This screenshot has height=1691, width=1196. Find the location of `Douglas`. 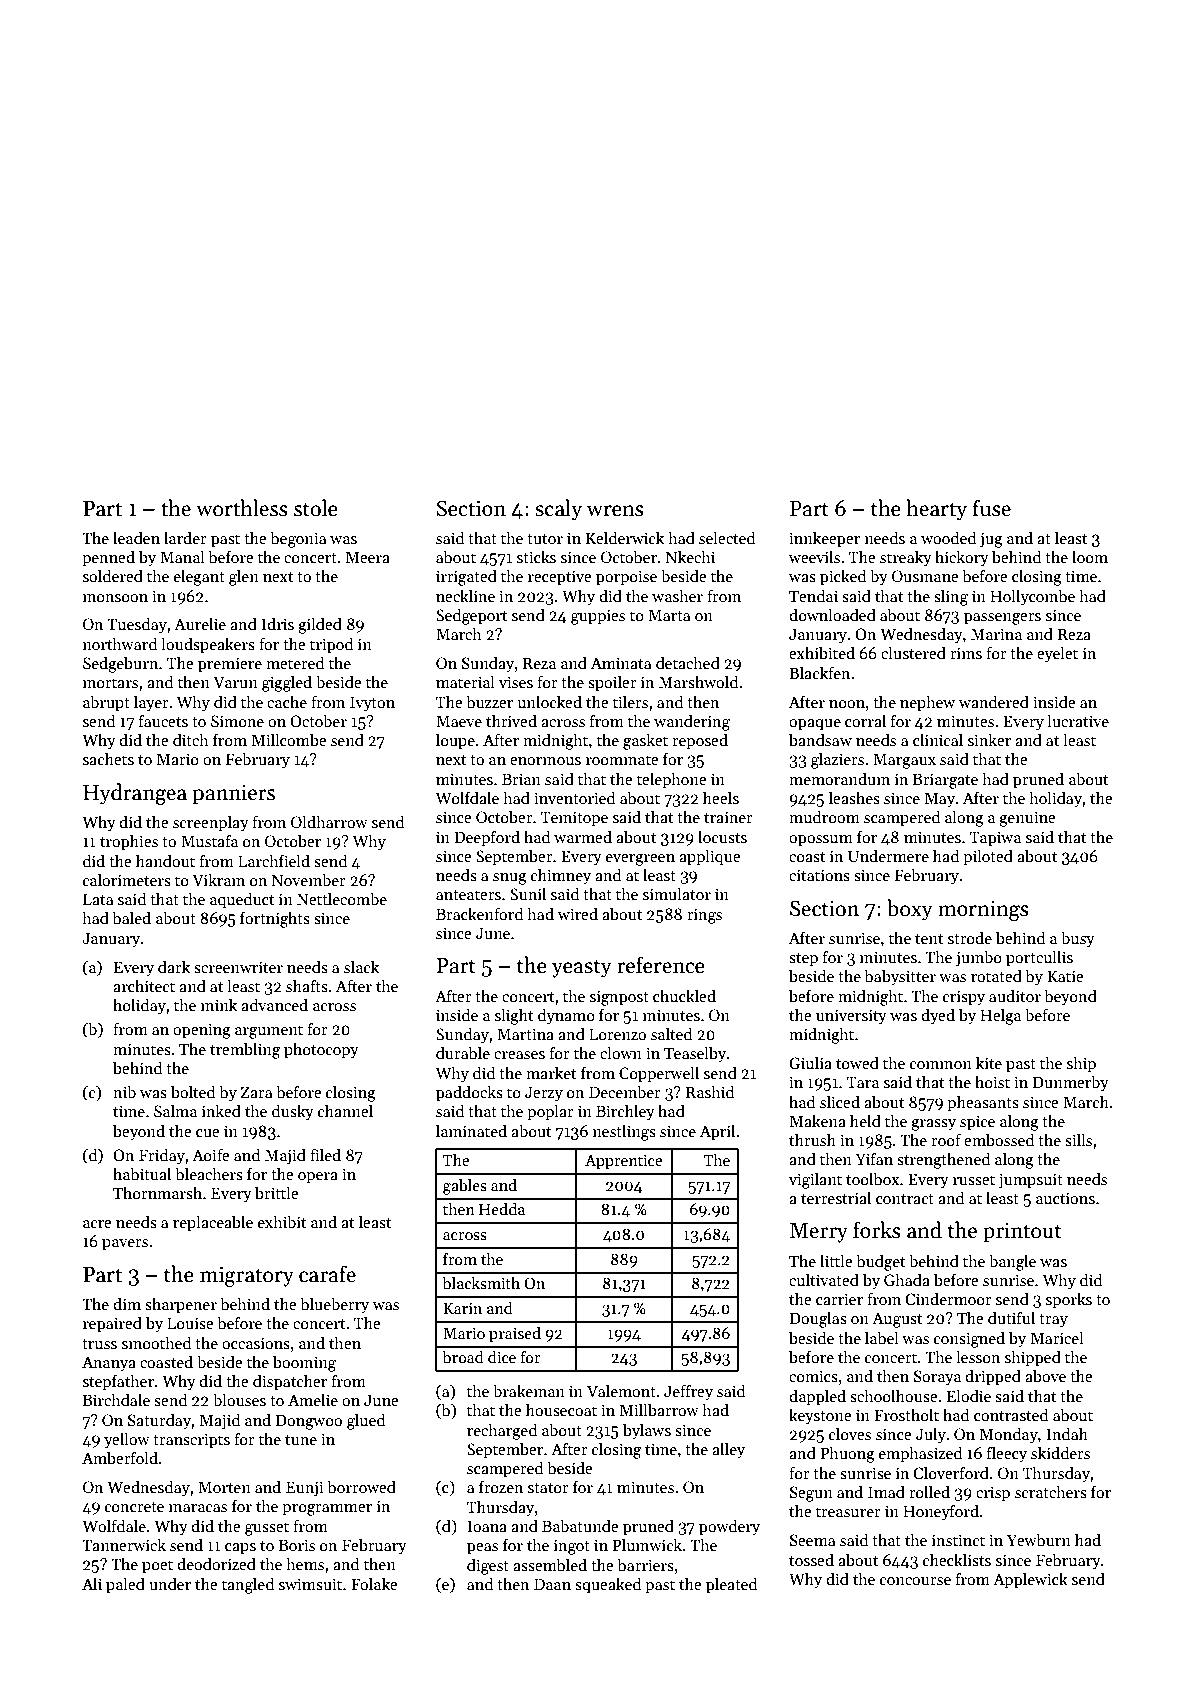

Douglas is located at coordinates (818, 1319).
